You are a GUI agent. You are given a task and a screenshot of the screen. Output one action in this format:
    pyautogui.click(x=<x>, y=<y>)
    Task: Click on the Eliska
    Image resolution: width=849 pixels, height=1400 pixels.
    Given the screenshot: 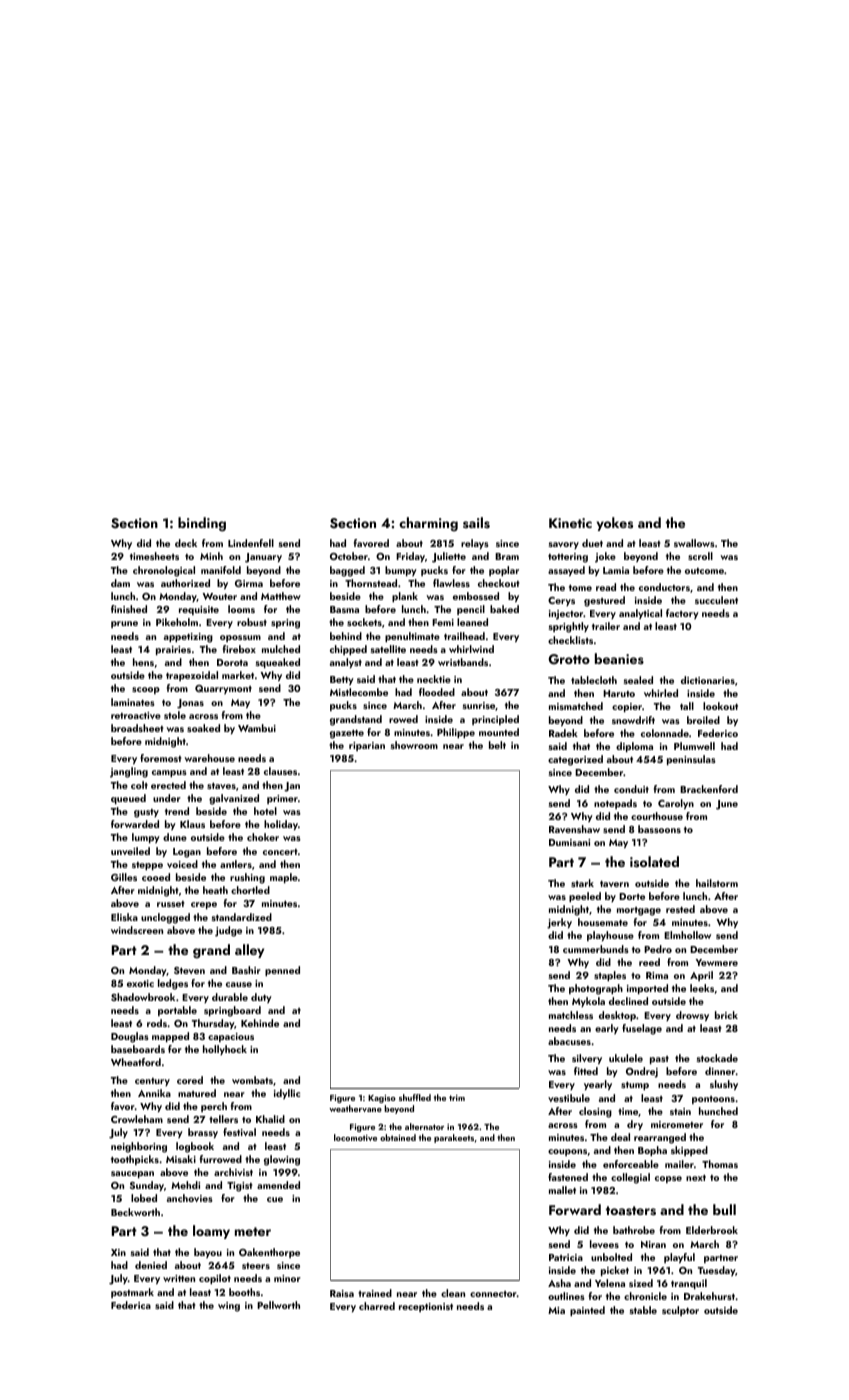 What is the action you would take?
    pyautogui.click(x=124, y=917)
